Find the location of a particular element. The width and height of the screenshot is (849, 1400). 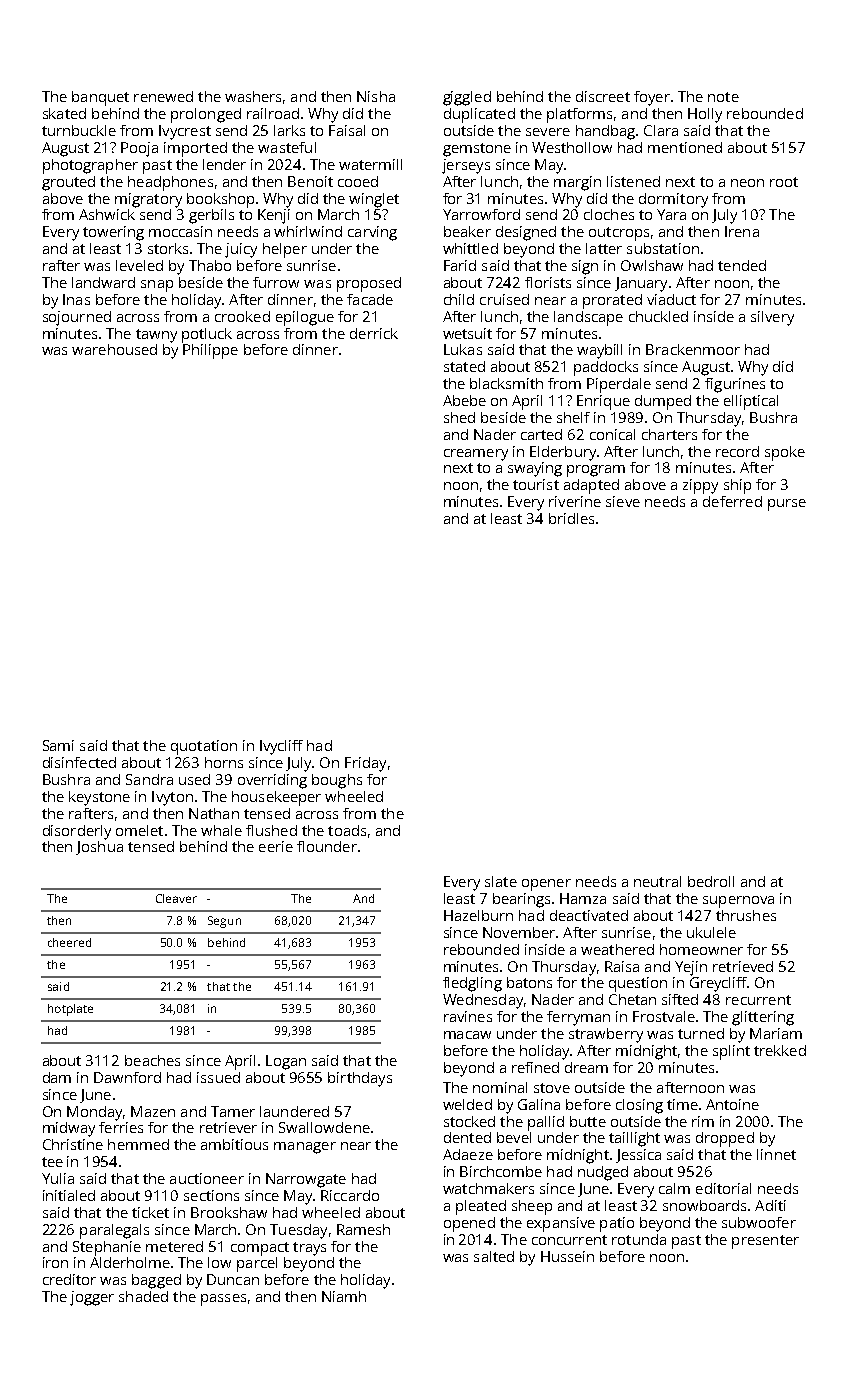

thrushes is located at coordinates (746, 915).
